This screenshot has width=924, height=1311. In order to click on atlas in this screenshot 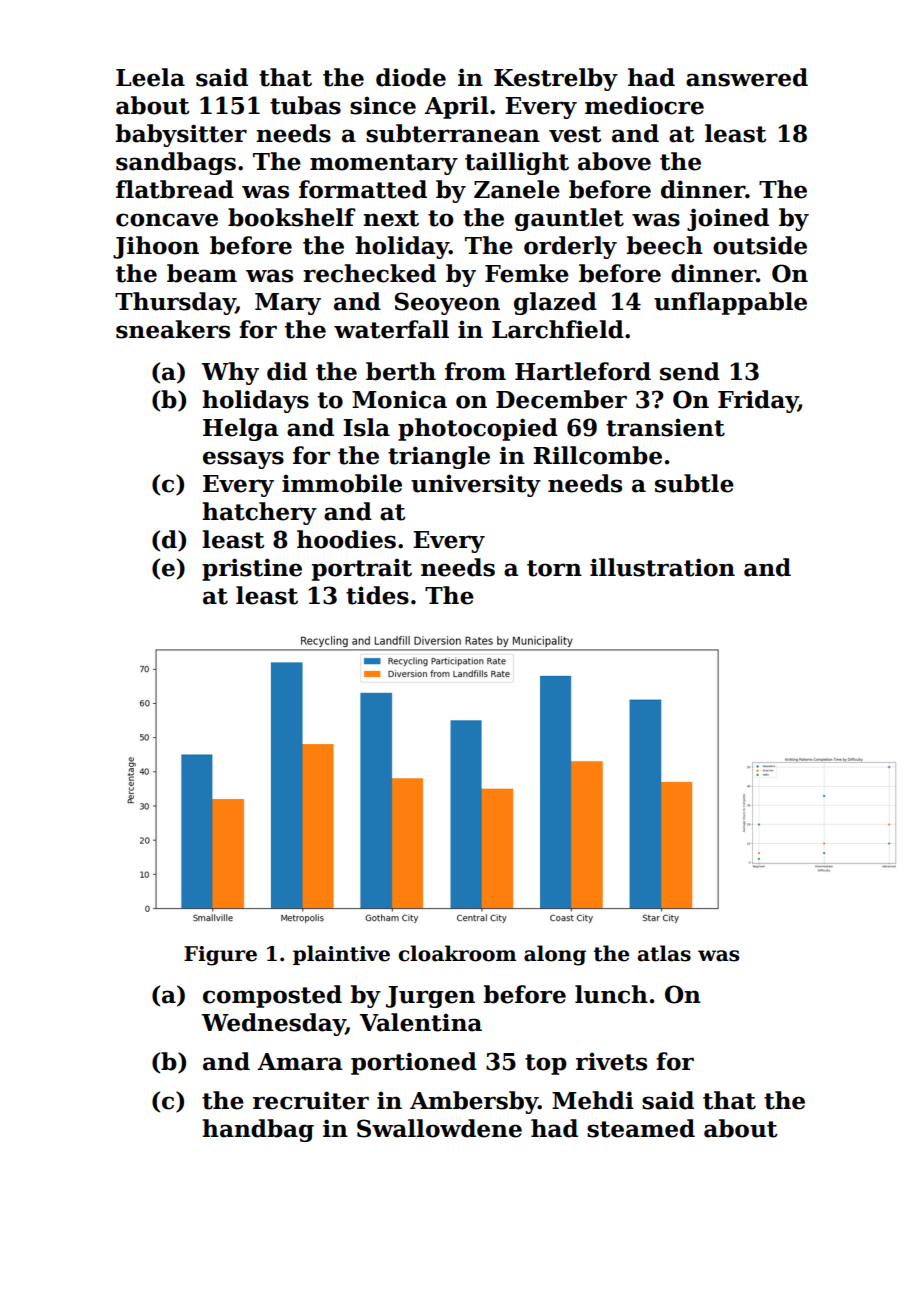, I will do `click(664, 953)`.
